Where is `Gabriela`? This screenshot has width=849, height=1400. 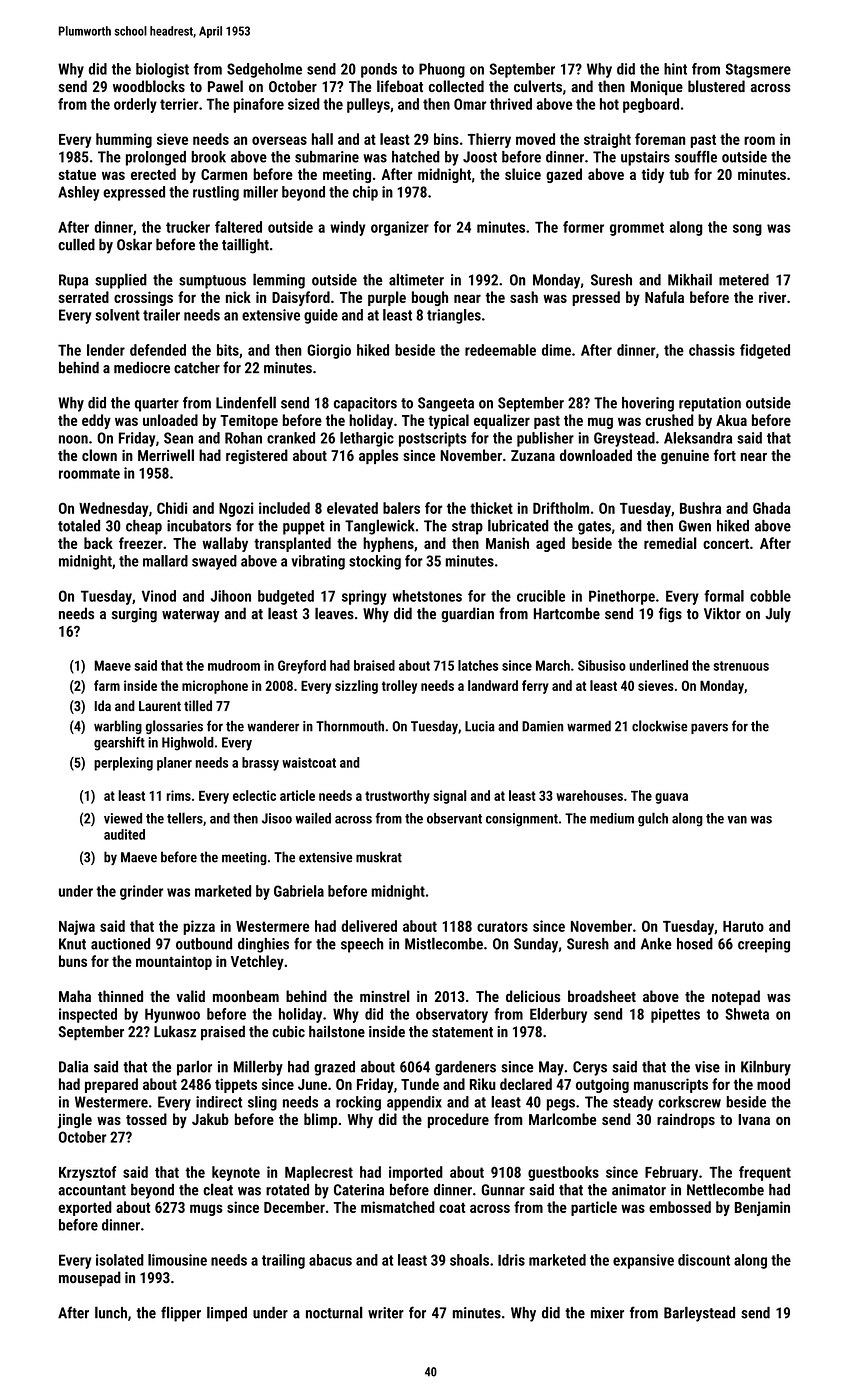 Gabriela is located at coordinates (299, 891).
